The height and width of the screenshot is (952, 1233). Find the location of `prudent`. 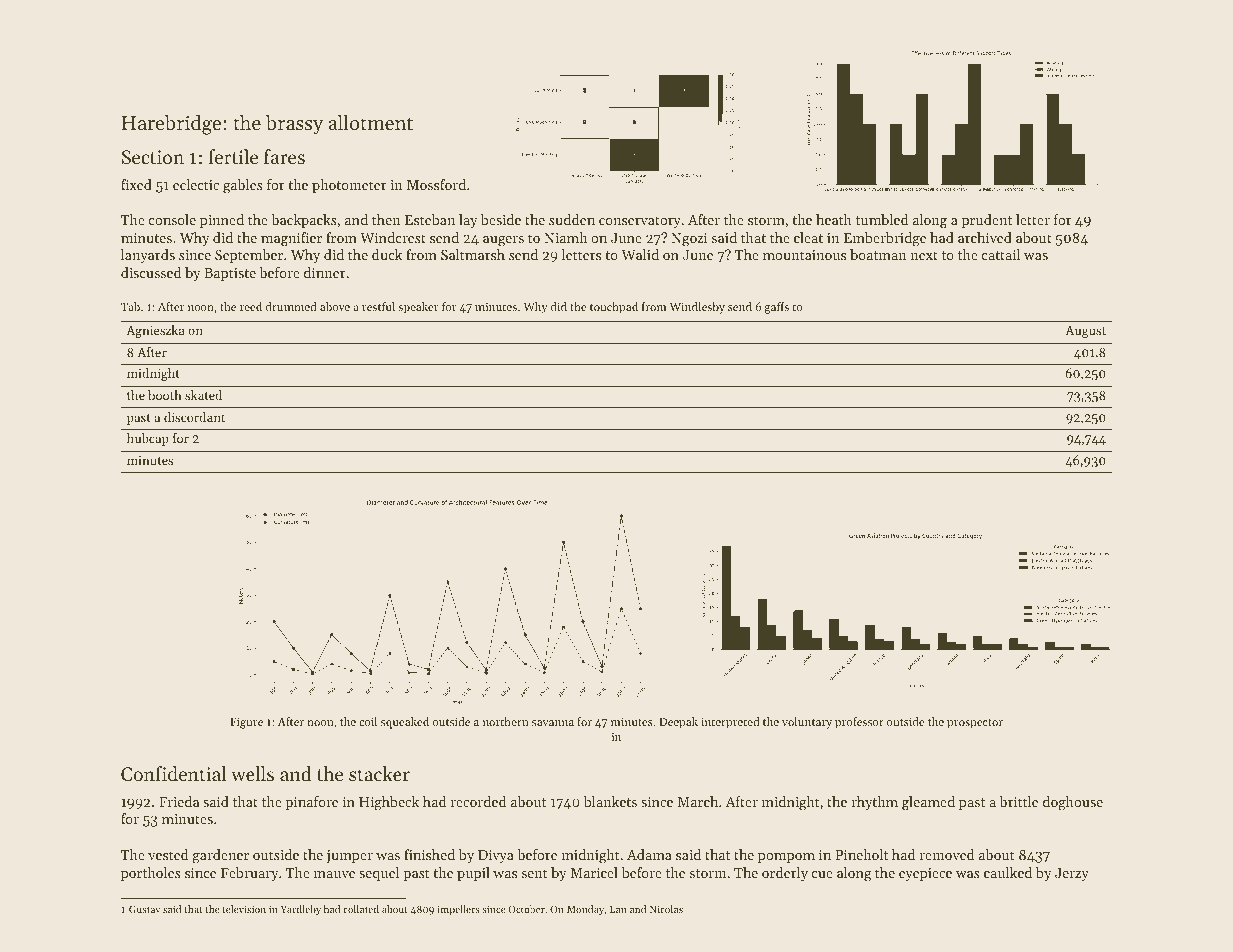

prudent is located at coordinates (987, 221).
